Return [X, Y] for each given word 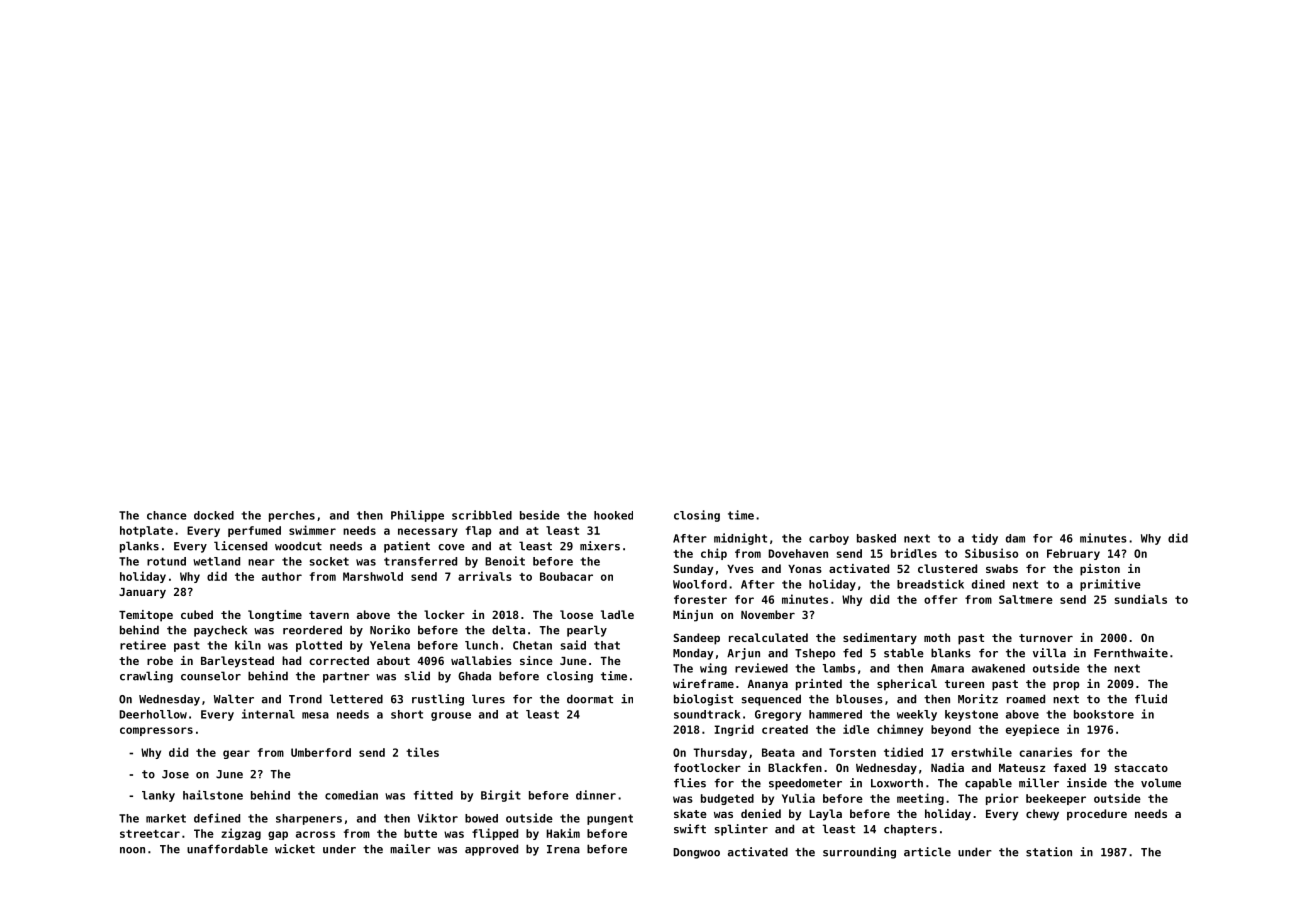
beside [540, 515]
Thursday [720, 753]
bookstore [1104, 714]
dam [1015, 538]
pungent [610, 819]
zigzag [241, 834]
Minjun [693, 616]
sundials [1140, 599]
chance [167, 515]
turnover [1046, 638]
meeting [920, 799]
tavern [329, 615]
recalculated [768, 637]
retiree [143, 645]
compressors [156, 731]
